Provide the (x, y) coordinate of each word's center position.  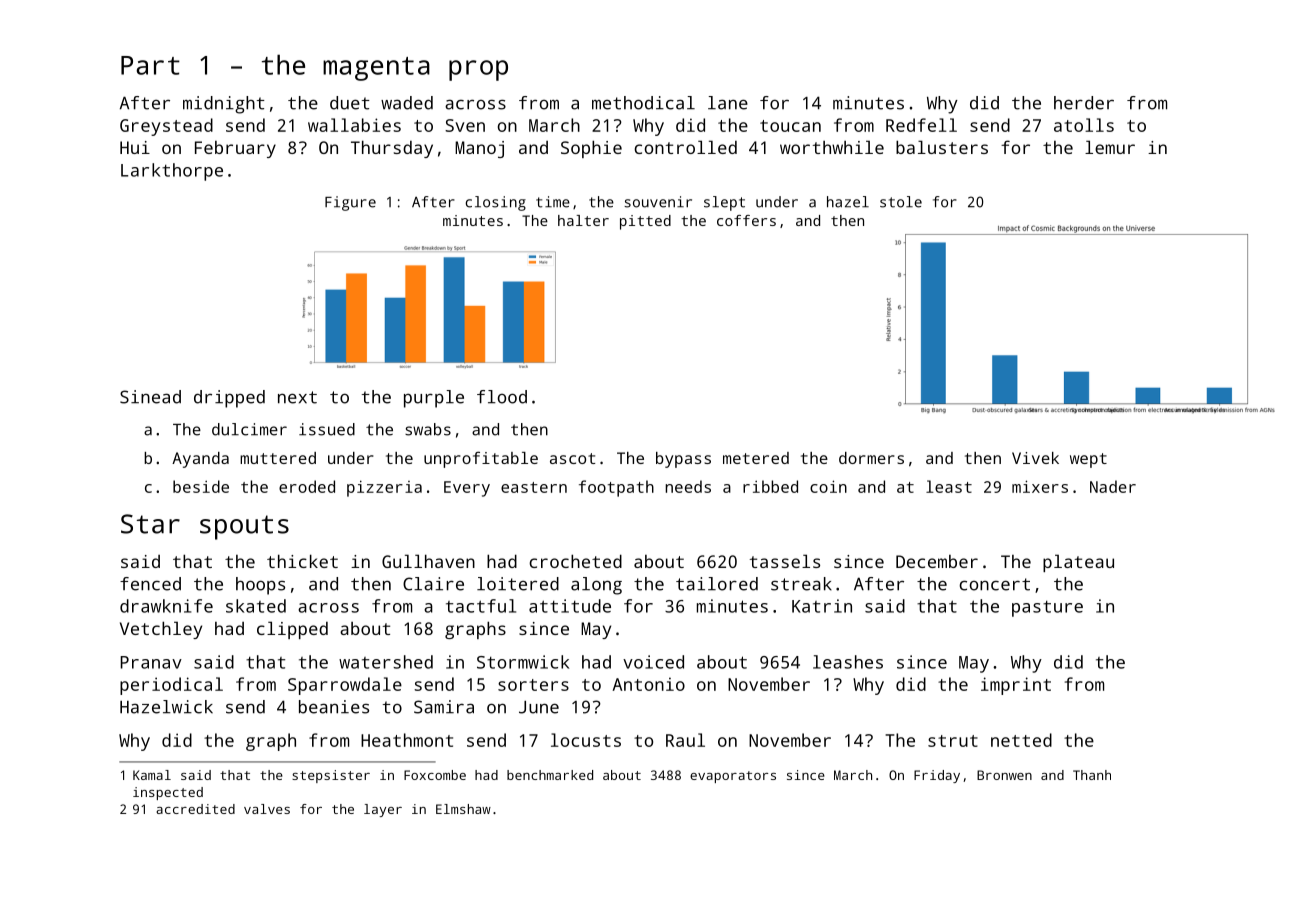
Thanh (1092, 775)
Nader (1113, 486)
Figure (350, 203)
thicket (302, 561)
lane (728, 103)
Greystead (166, 127)
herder (1084, 103)
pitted (645, 222)
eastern (534, 487)
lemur (1110, 147)
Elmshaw (463, 809)
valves (267, 809)
